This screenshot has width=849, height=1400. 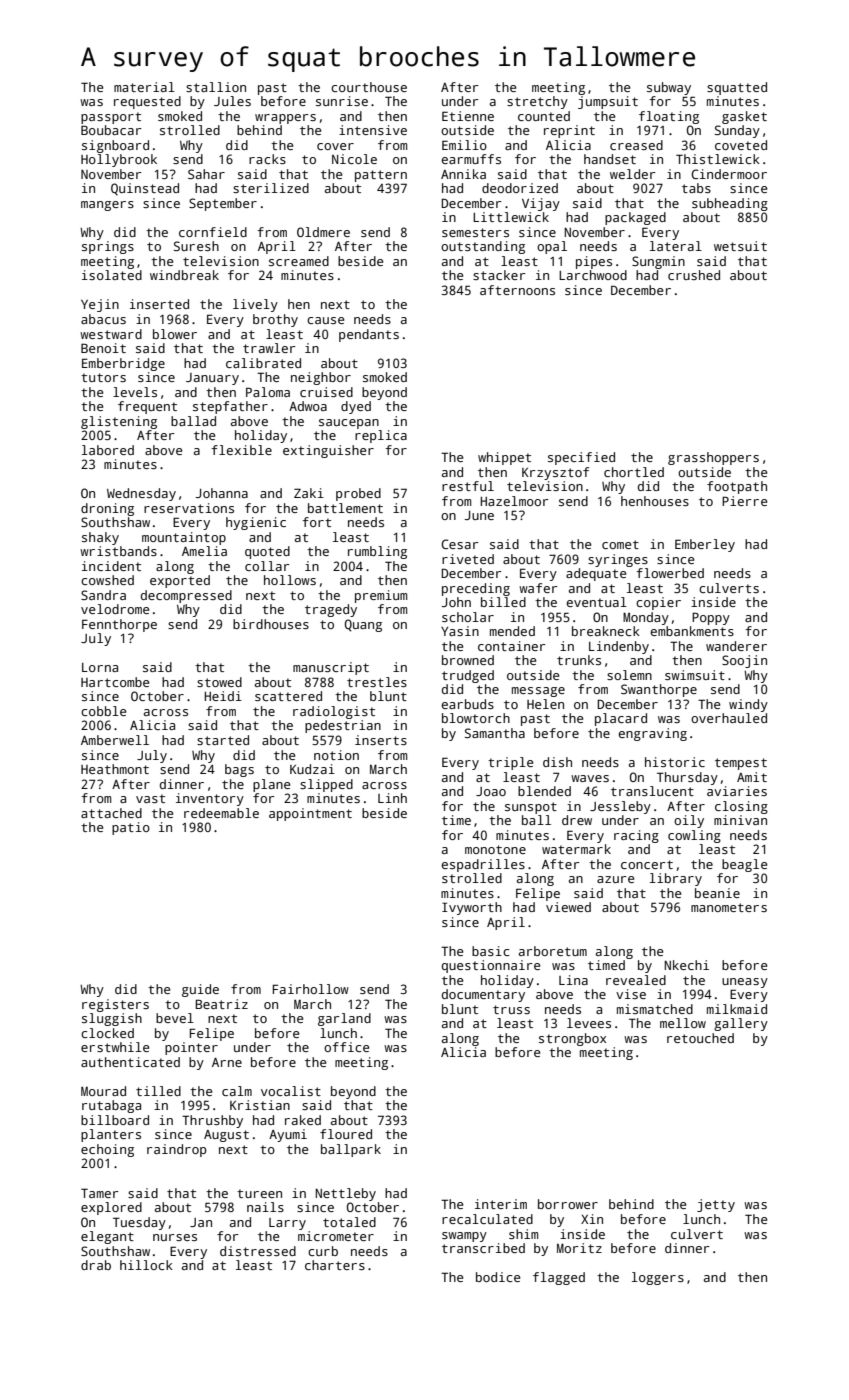 What do you see at coordinates (107, 1150) in the screenshot?
I see `echoing` at bounding box center [107, 1150].
